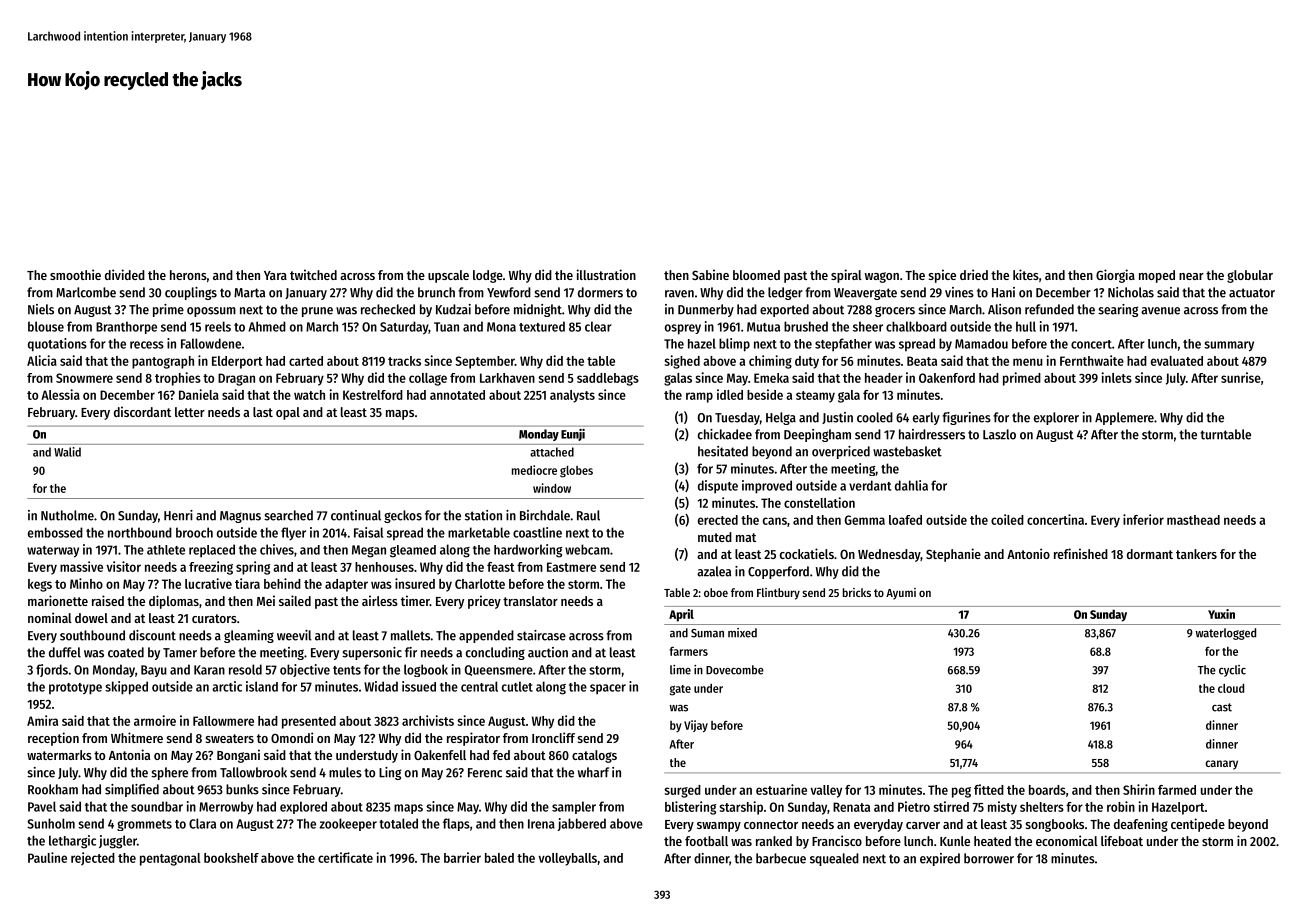  Describe the element at coordinates (126, 327) in the screenshot. I see `Branthorpe` at that location.
